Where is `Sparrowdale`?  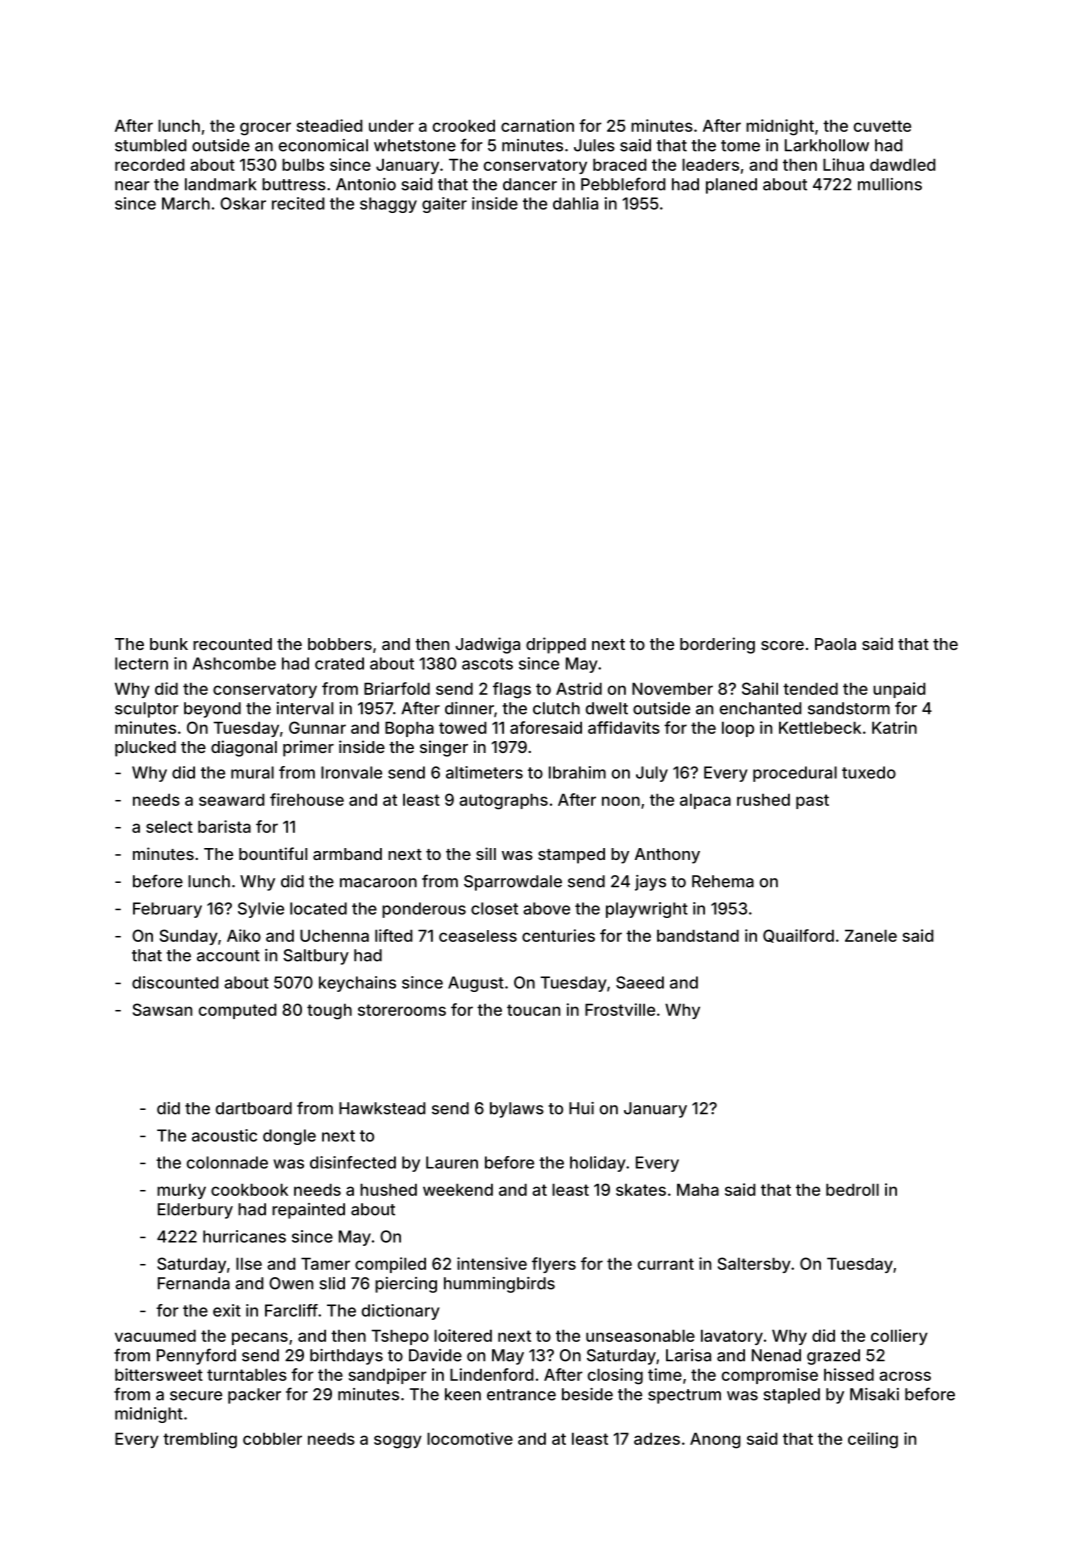 Sparrowdale is located at coordinates (513, 883).
